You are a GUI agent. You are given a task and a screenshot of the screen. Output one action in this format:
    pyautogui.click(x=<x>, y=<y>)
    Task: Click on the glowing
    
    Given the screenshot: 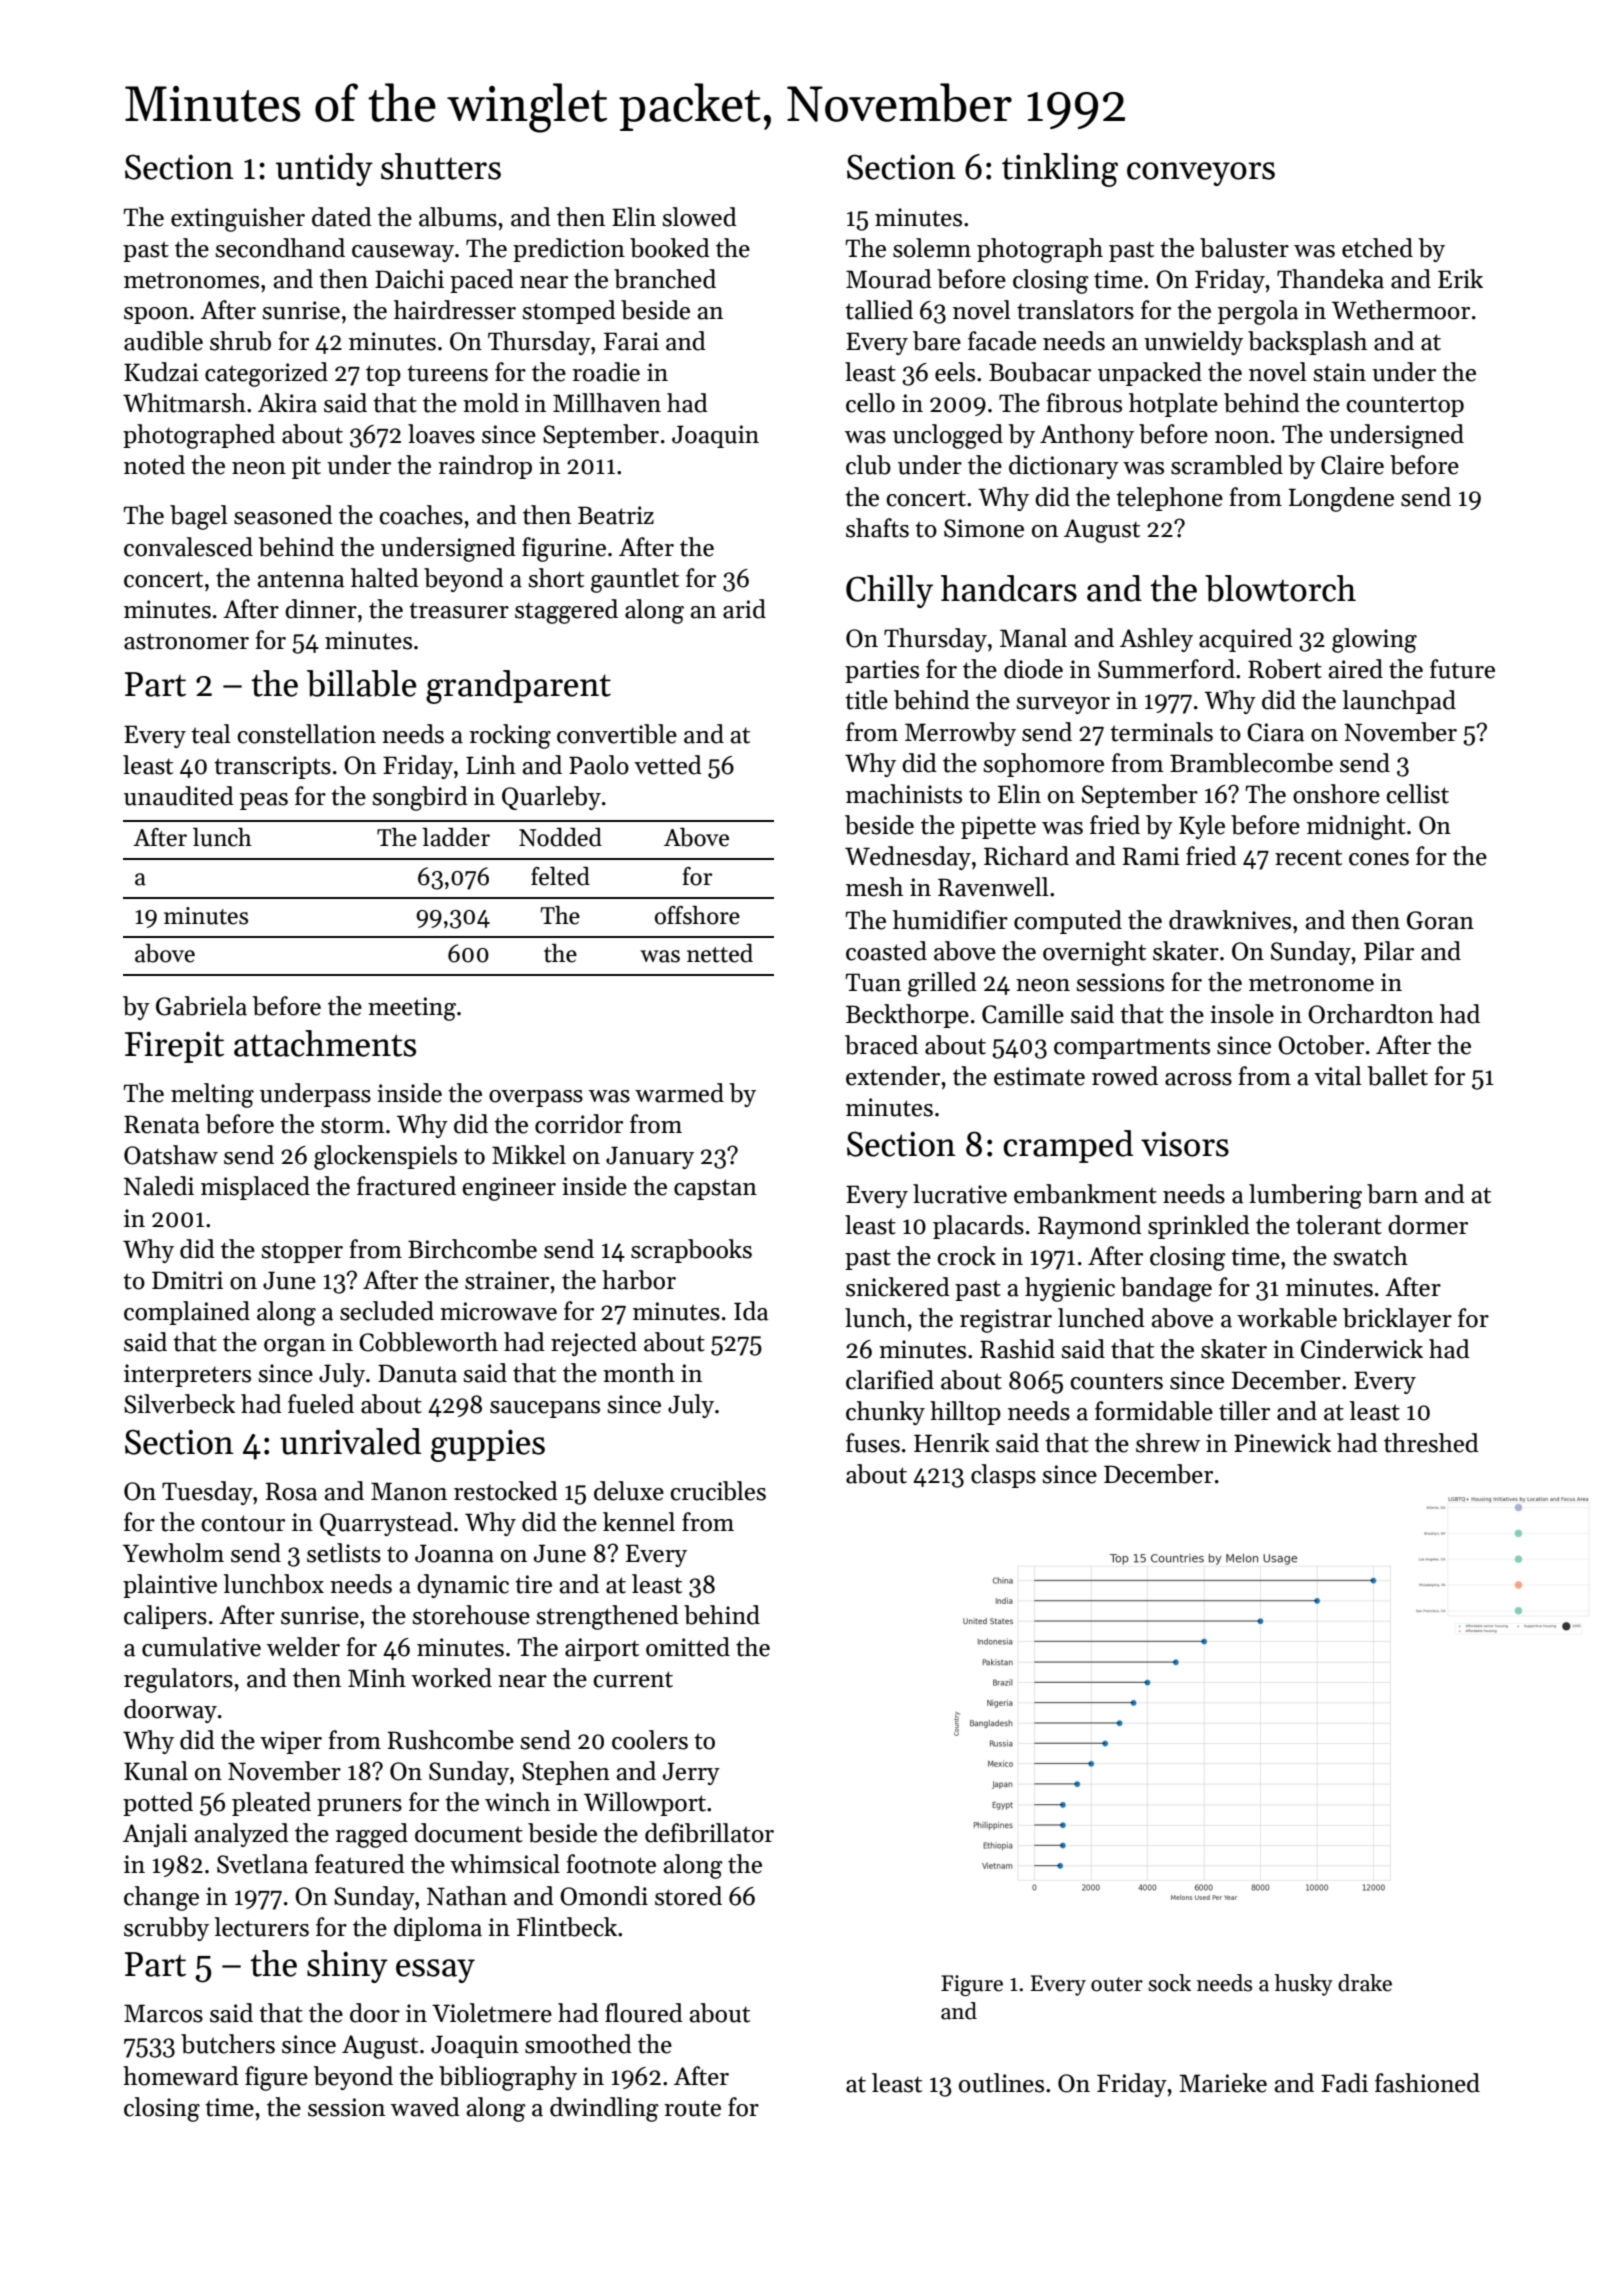 What is the action you would take?
    pyautogui.click(x=1374, y=640)
